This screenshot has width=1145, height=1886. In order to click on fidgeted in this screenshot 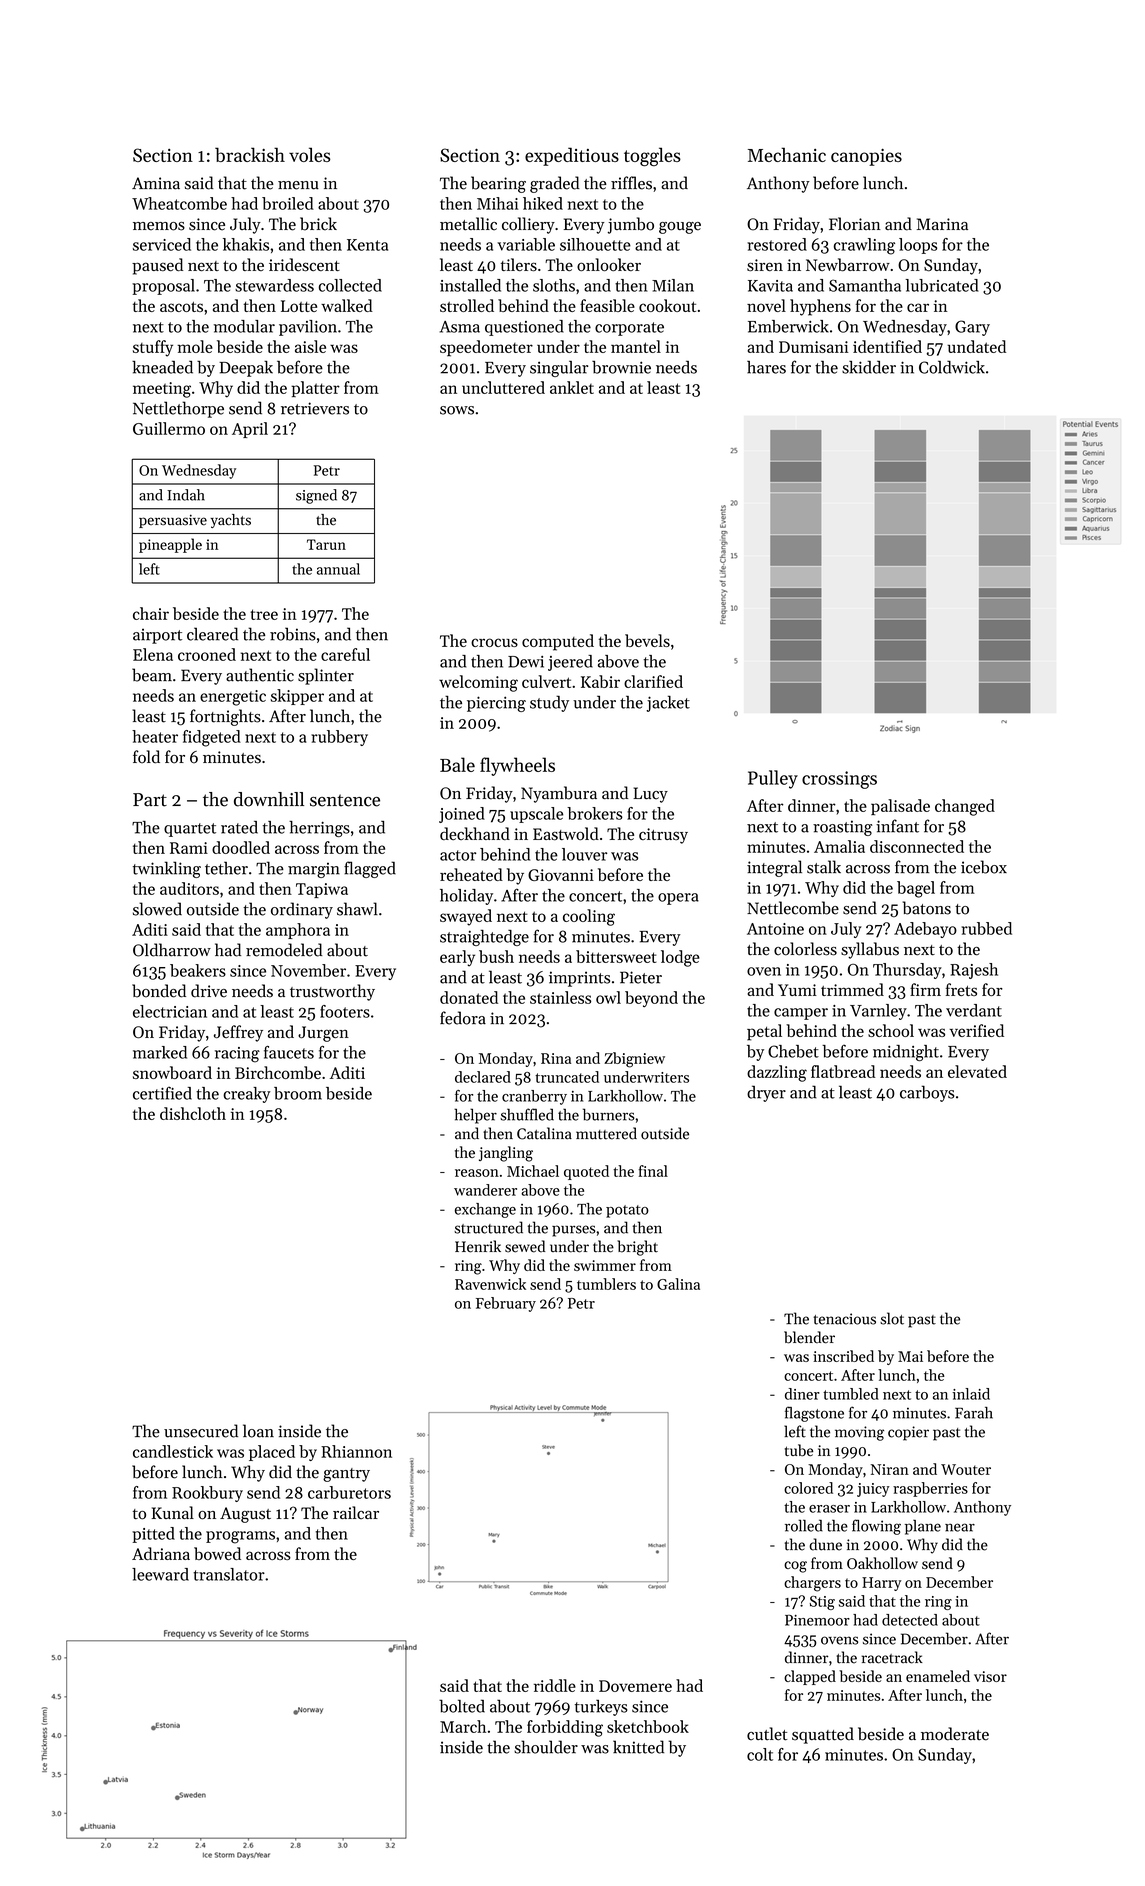, I will do `click(212, 738)`.
